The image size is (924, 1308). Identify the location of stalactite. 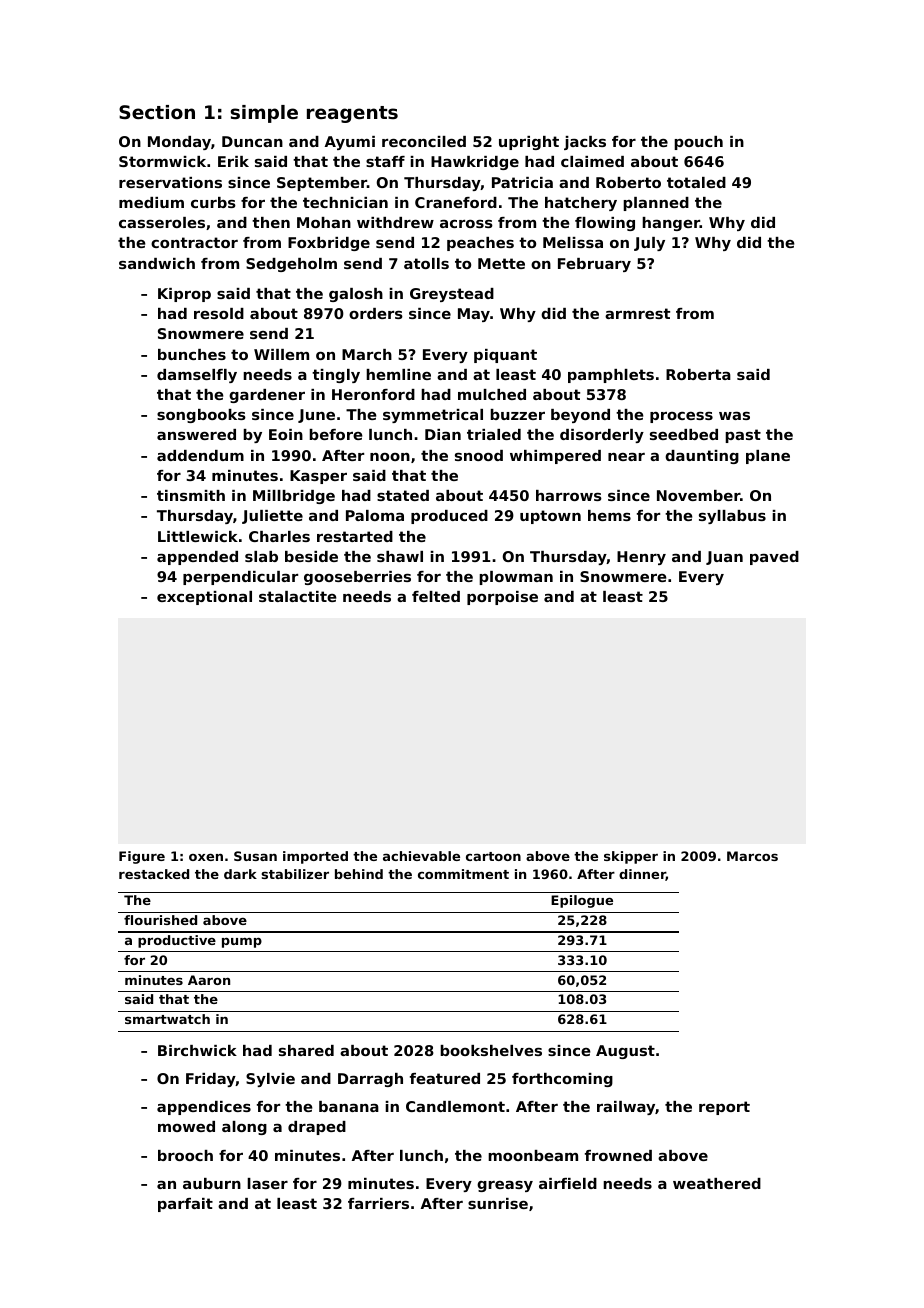
(298, 596).
